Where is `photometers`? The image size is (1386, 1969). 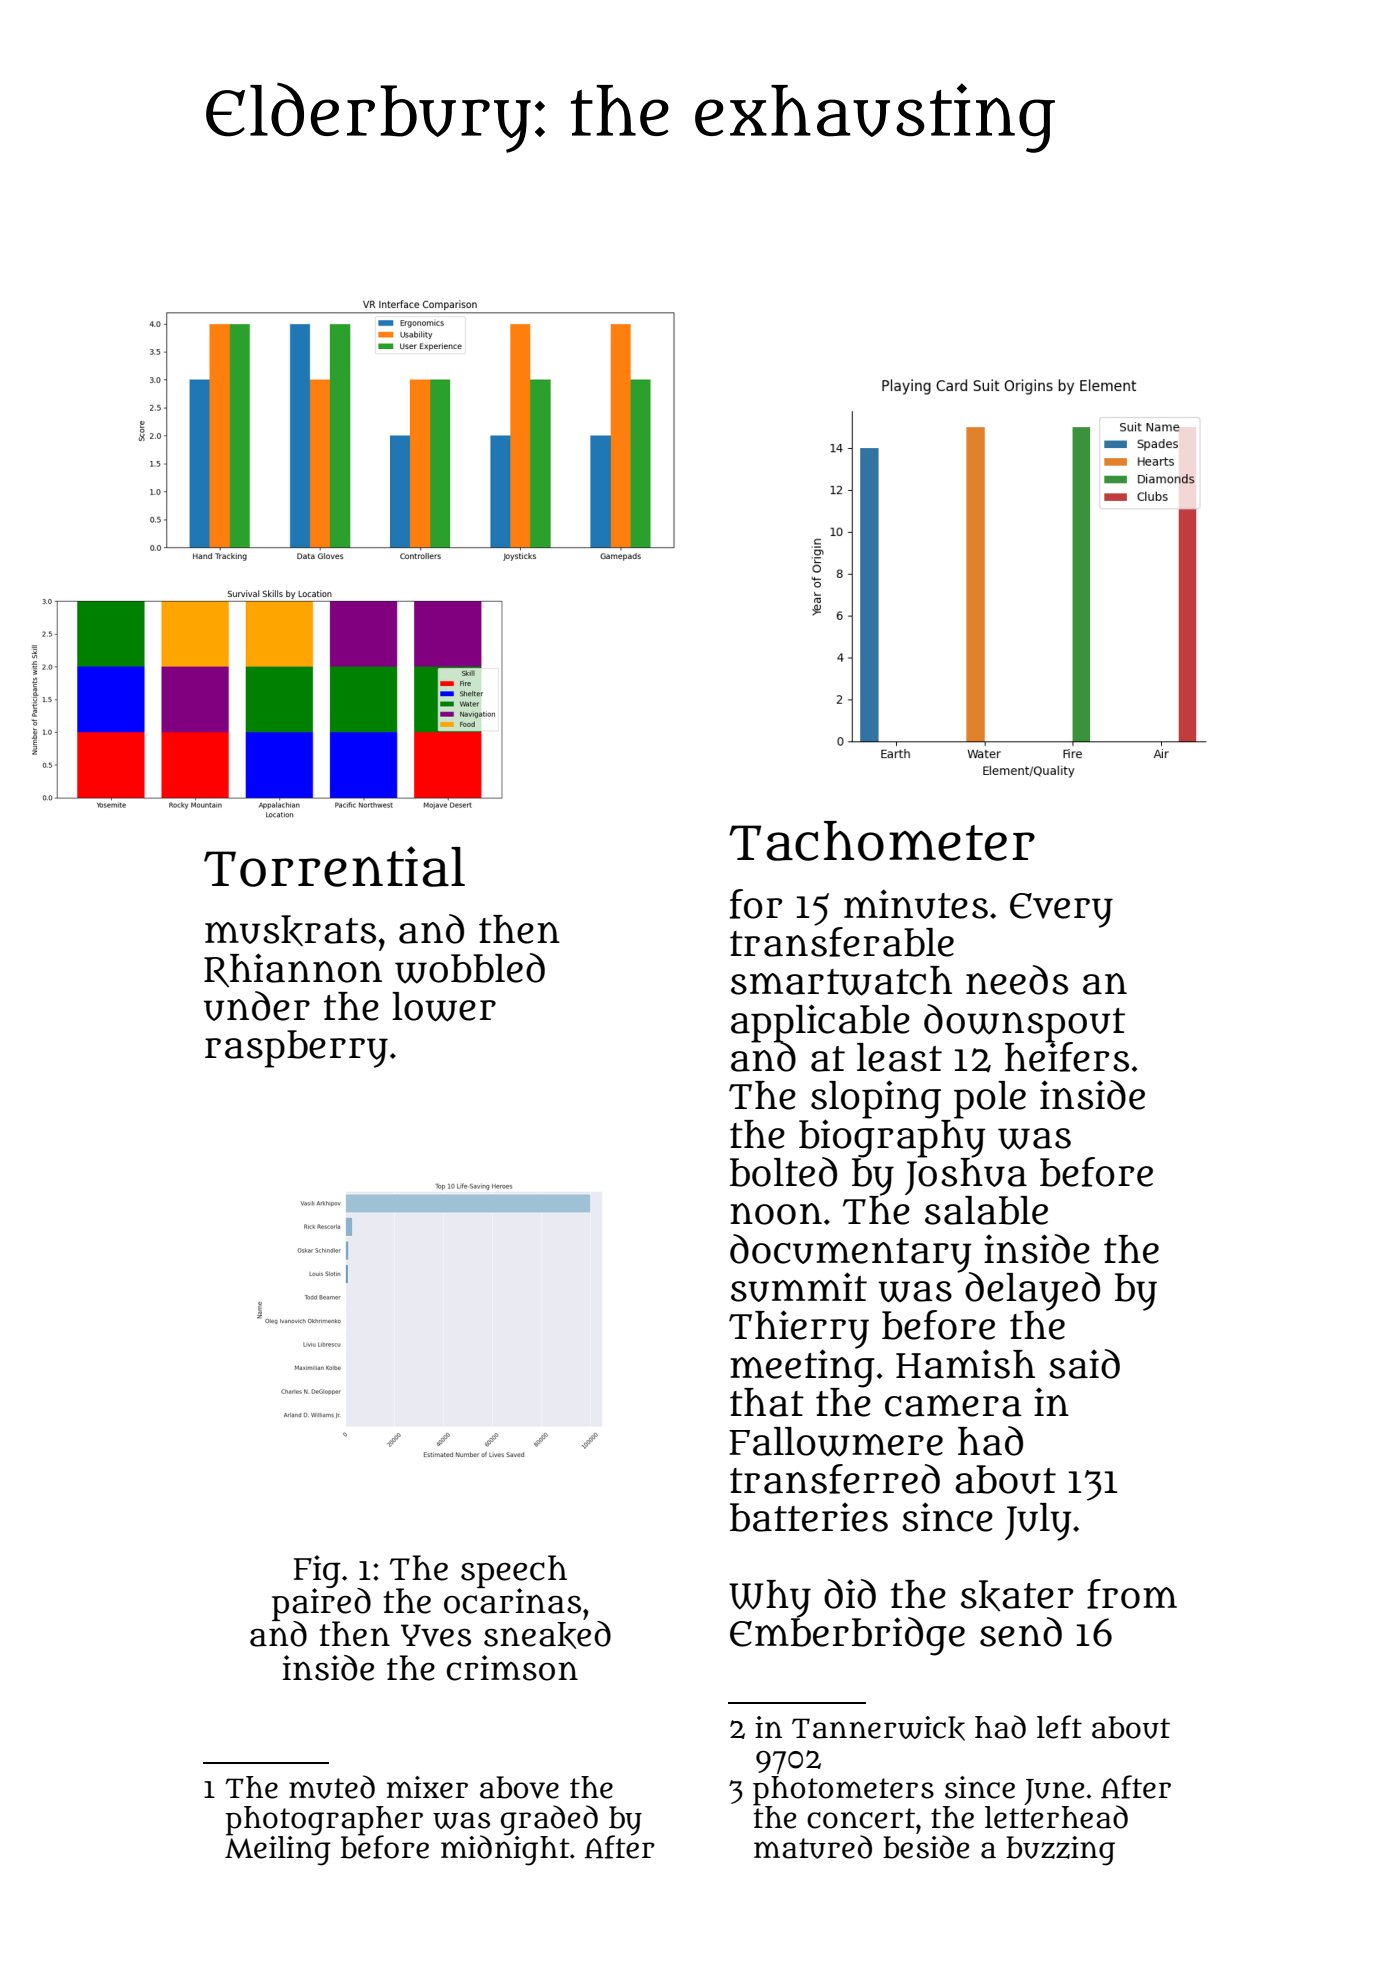 photometers is located at coordinates (843, 1790).
